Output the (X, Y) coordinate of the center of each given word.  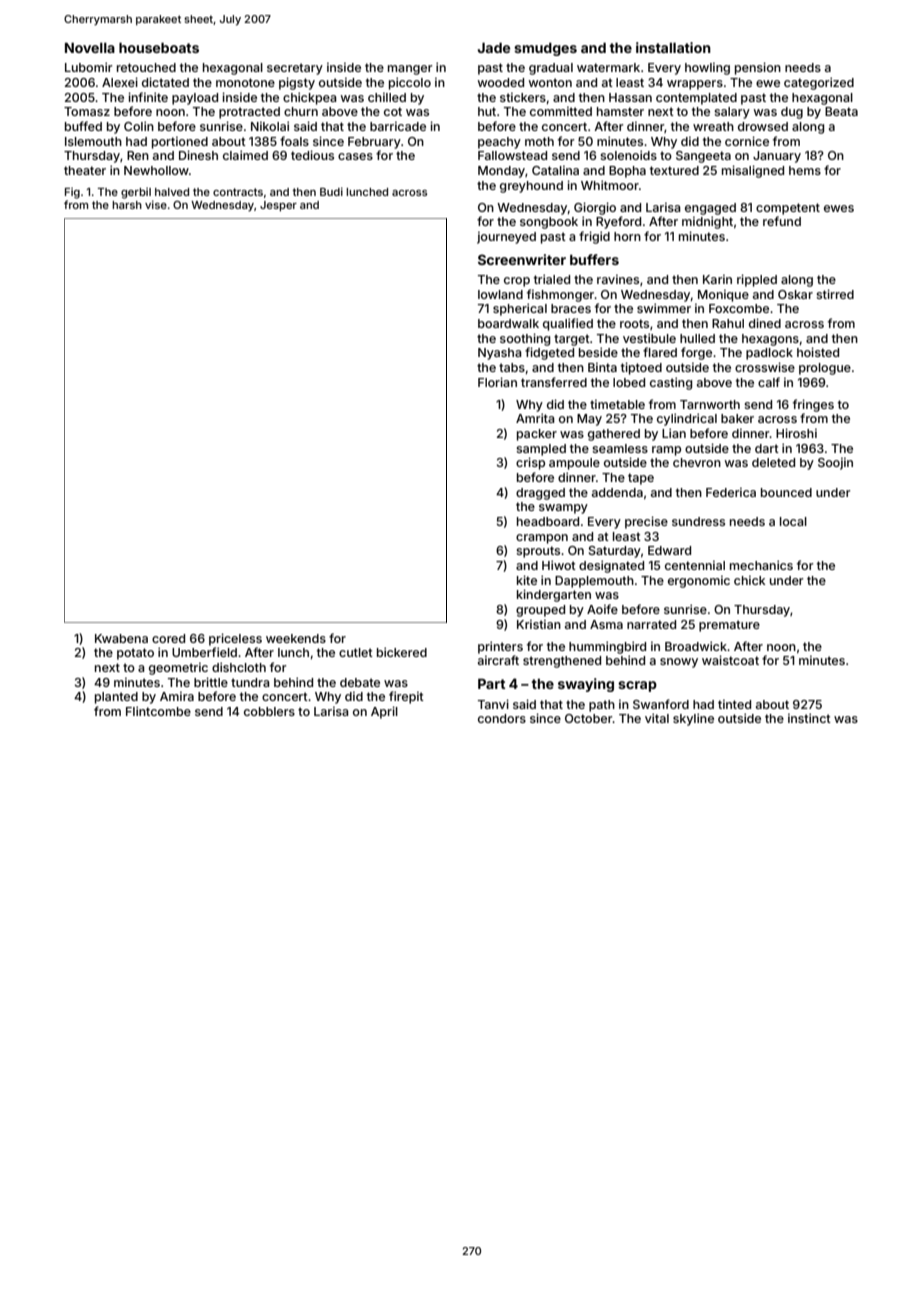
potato (135, 654)
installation (673, 47)
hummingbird (607, 647)
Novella (90, 48)
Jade (494, 48)
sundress (698, 521)
